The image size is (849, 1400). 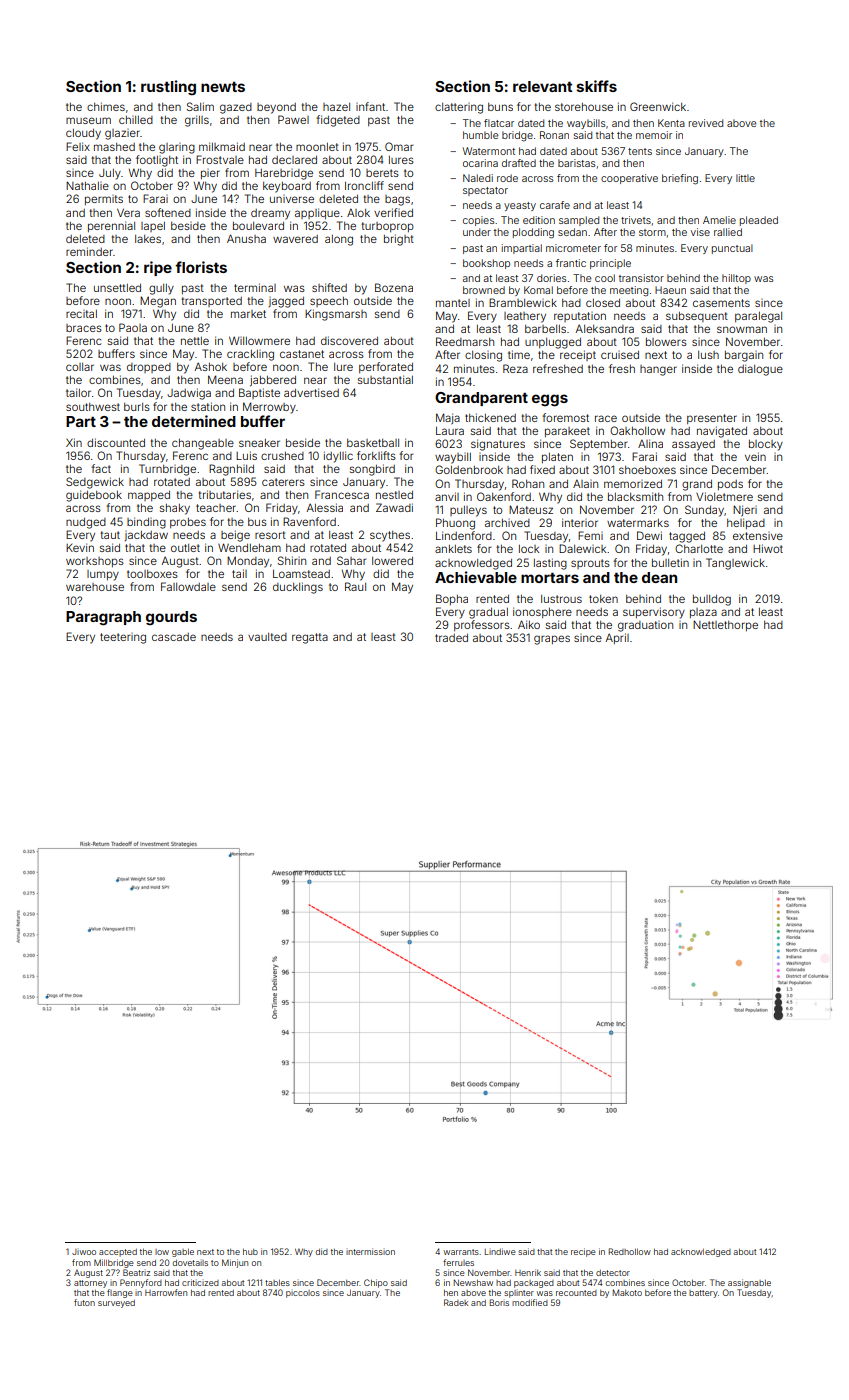 What do you see at coordinates (456, 1302) in the image?
I see `Radek` at bounding box center [456, 1302].
